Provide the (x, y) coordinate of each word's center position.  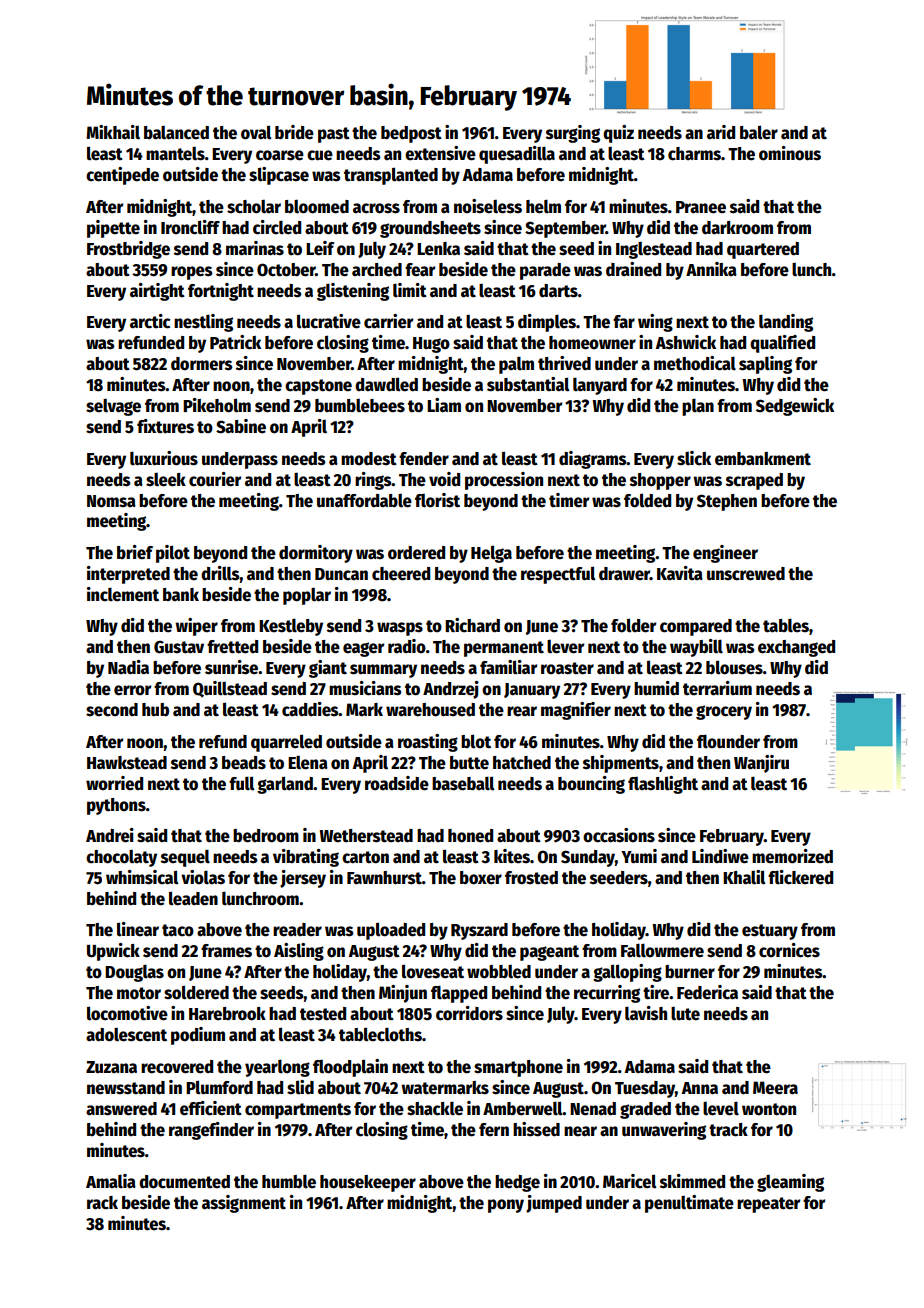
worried (114, 783)
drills (220, 573)
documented (184, 1182)
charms (694, 154)
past (334, 135)
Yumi (639, 856)
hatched (522, 763)
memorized (792, 856)
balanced (176, 133)
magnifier (576, 711)
